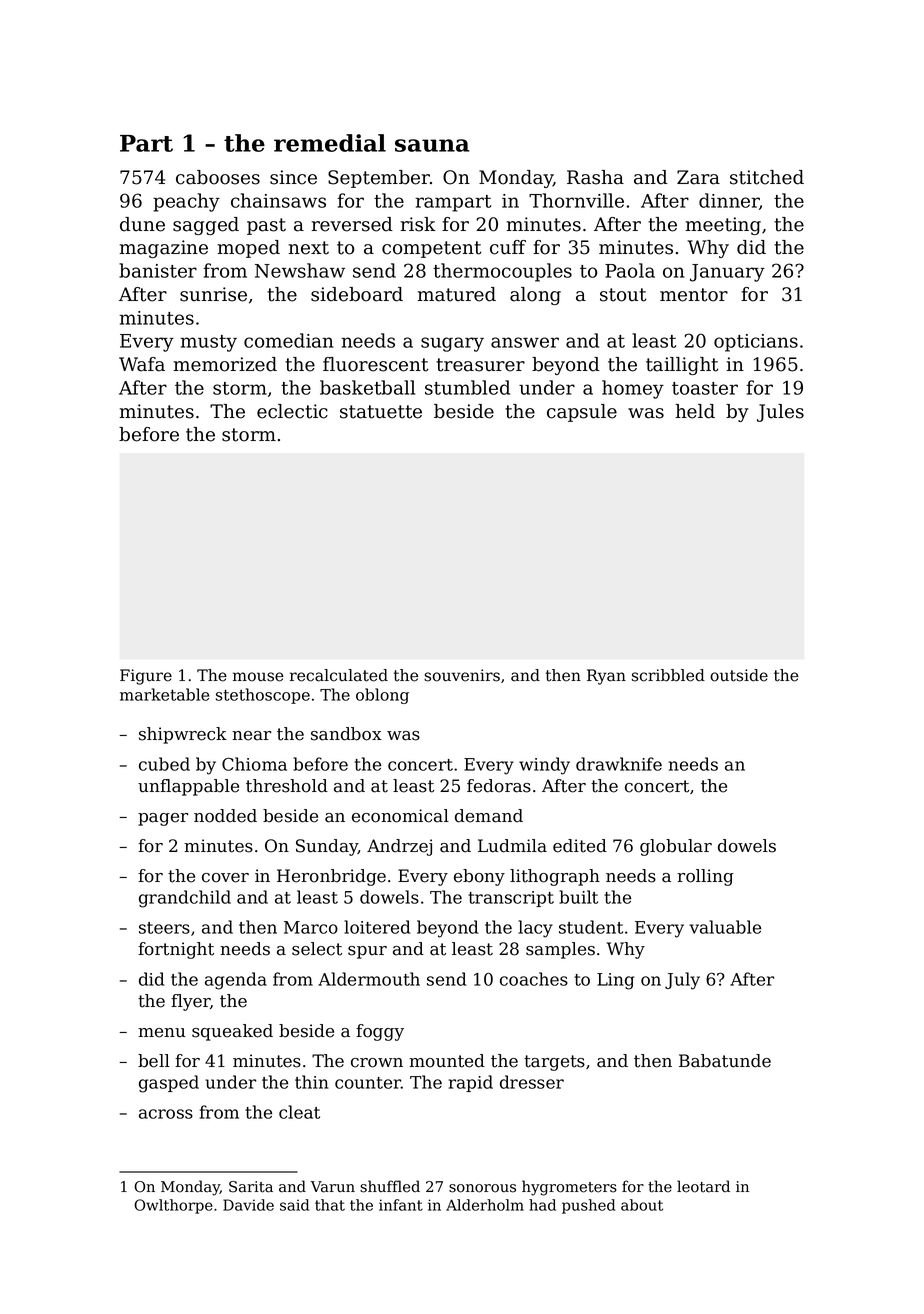 The width and height of the screenshot is (924, 1314). Describe the element at coordinates (225, 878) in the screenshot. I see `cover` at that location.
